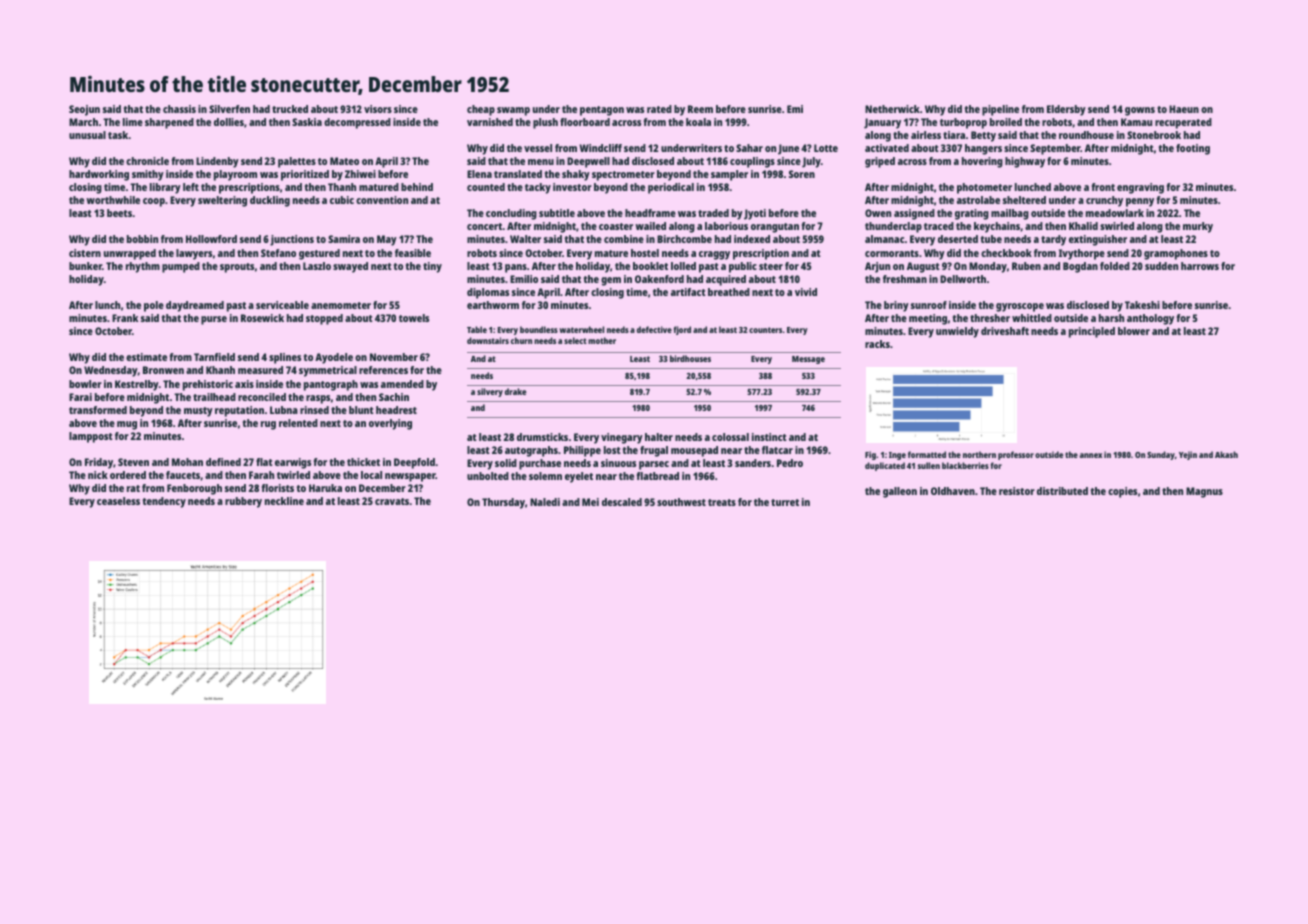 This screenshot has width=1308, height=924. Describe the element at coordinates (298, 423) in the screenshot. I see `relented` at that location.
